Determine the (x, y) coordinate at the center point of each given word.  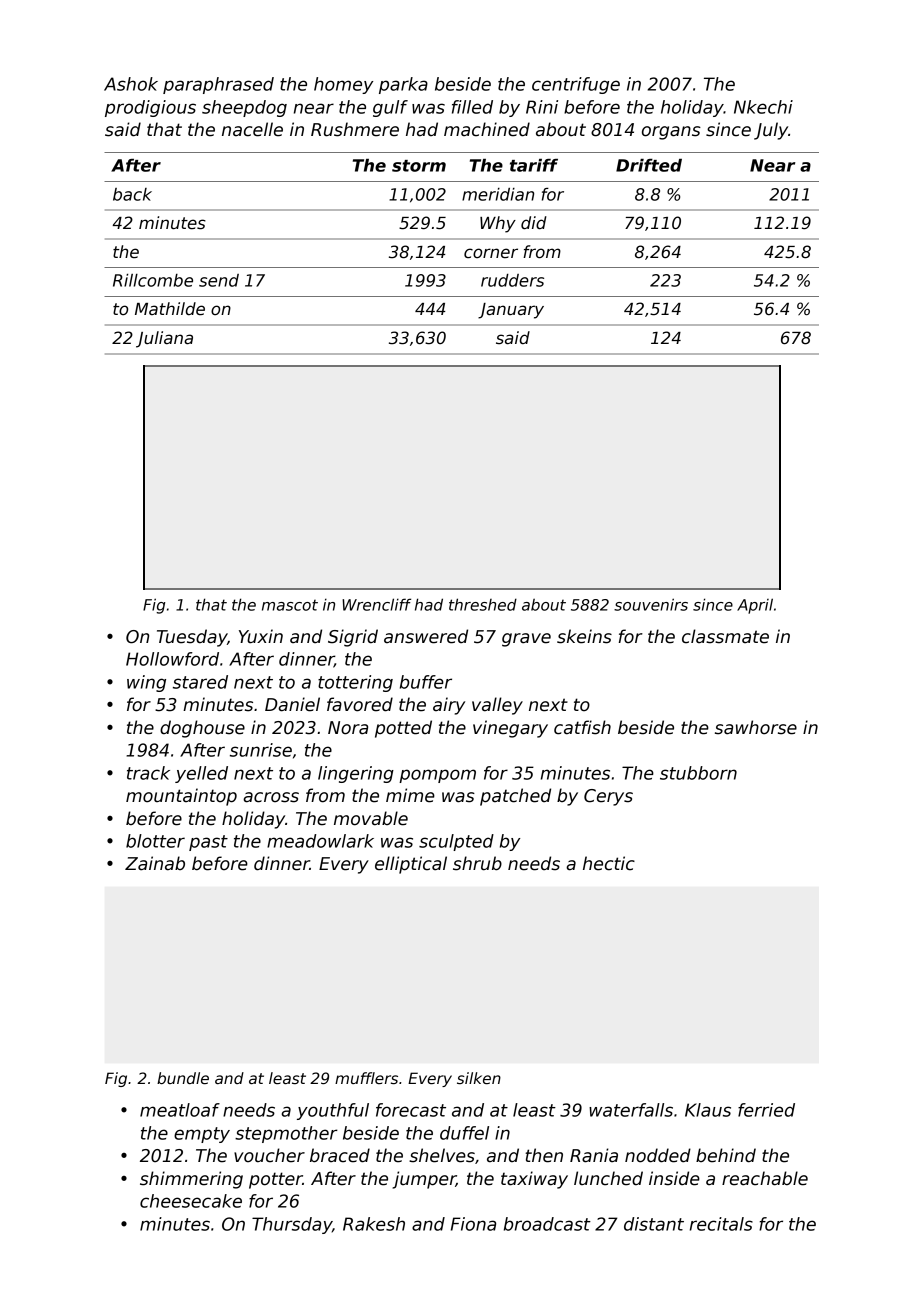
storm (419, 166)
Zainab (155, 863)
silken (479, 1078)
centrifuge (576, 85)
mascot (290, 605)
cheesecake (191, 1201)
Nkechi (763, 107)
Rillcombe (153, 280)
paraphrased (218, 85)
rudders (512, 280)
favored (360, 704)
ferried (766, 1110)
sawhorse (756, 727)
